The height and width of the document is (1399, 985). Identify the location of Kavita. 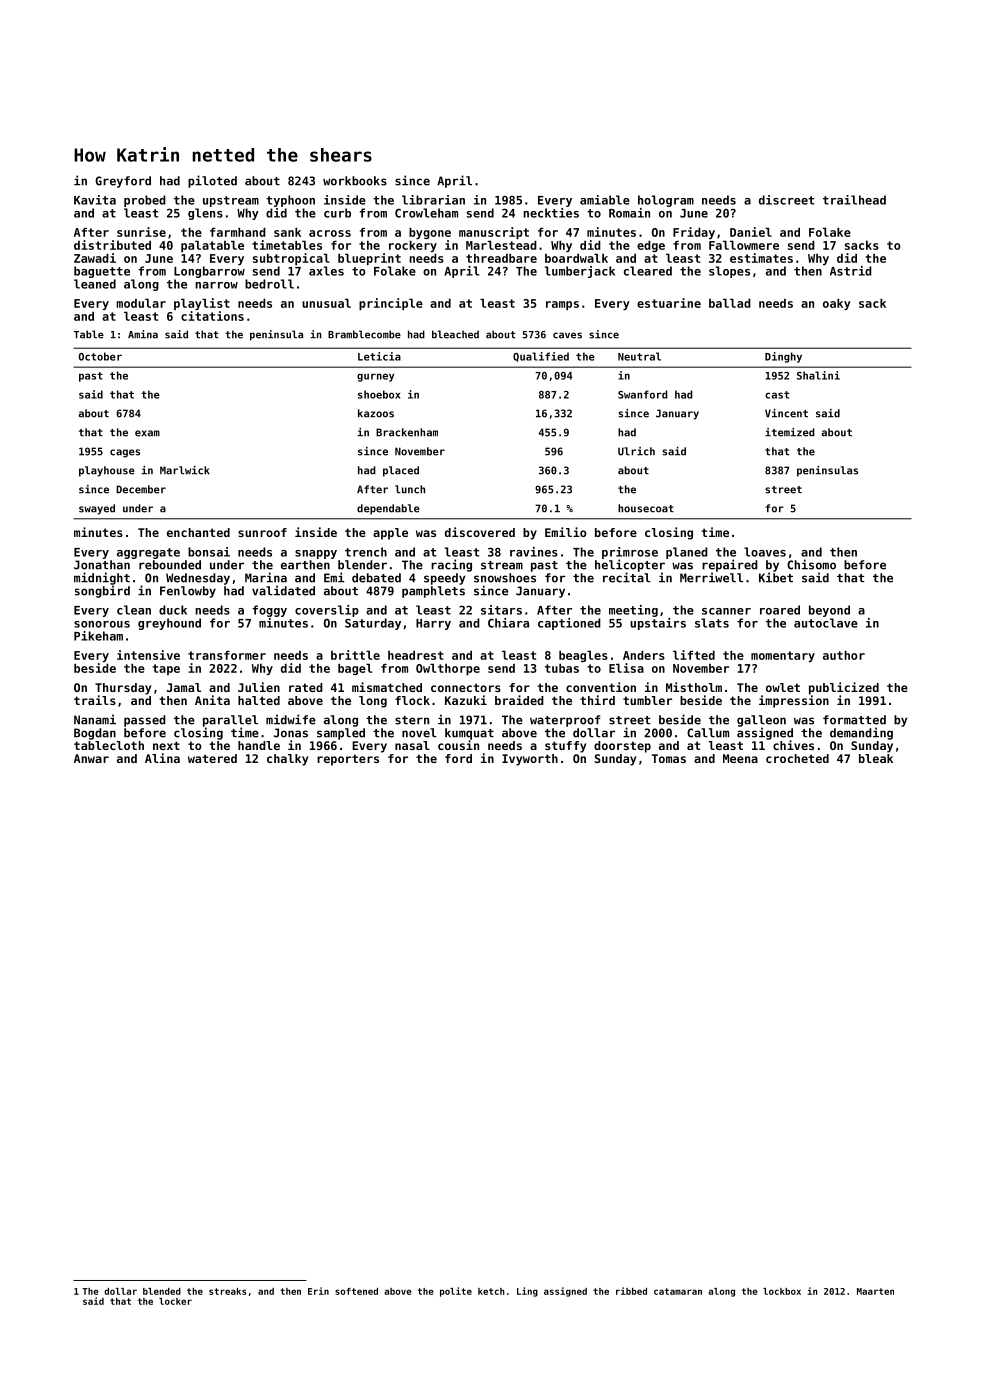
(95, 200).
